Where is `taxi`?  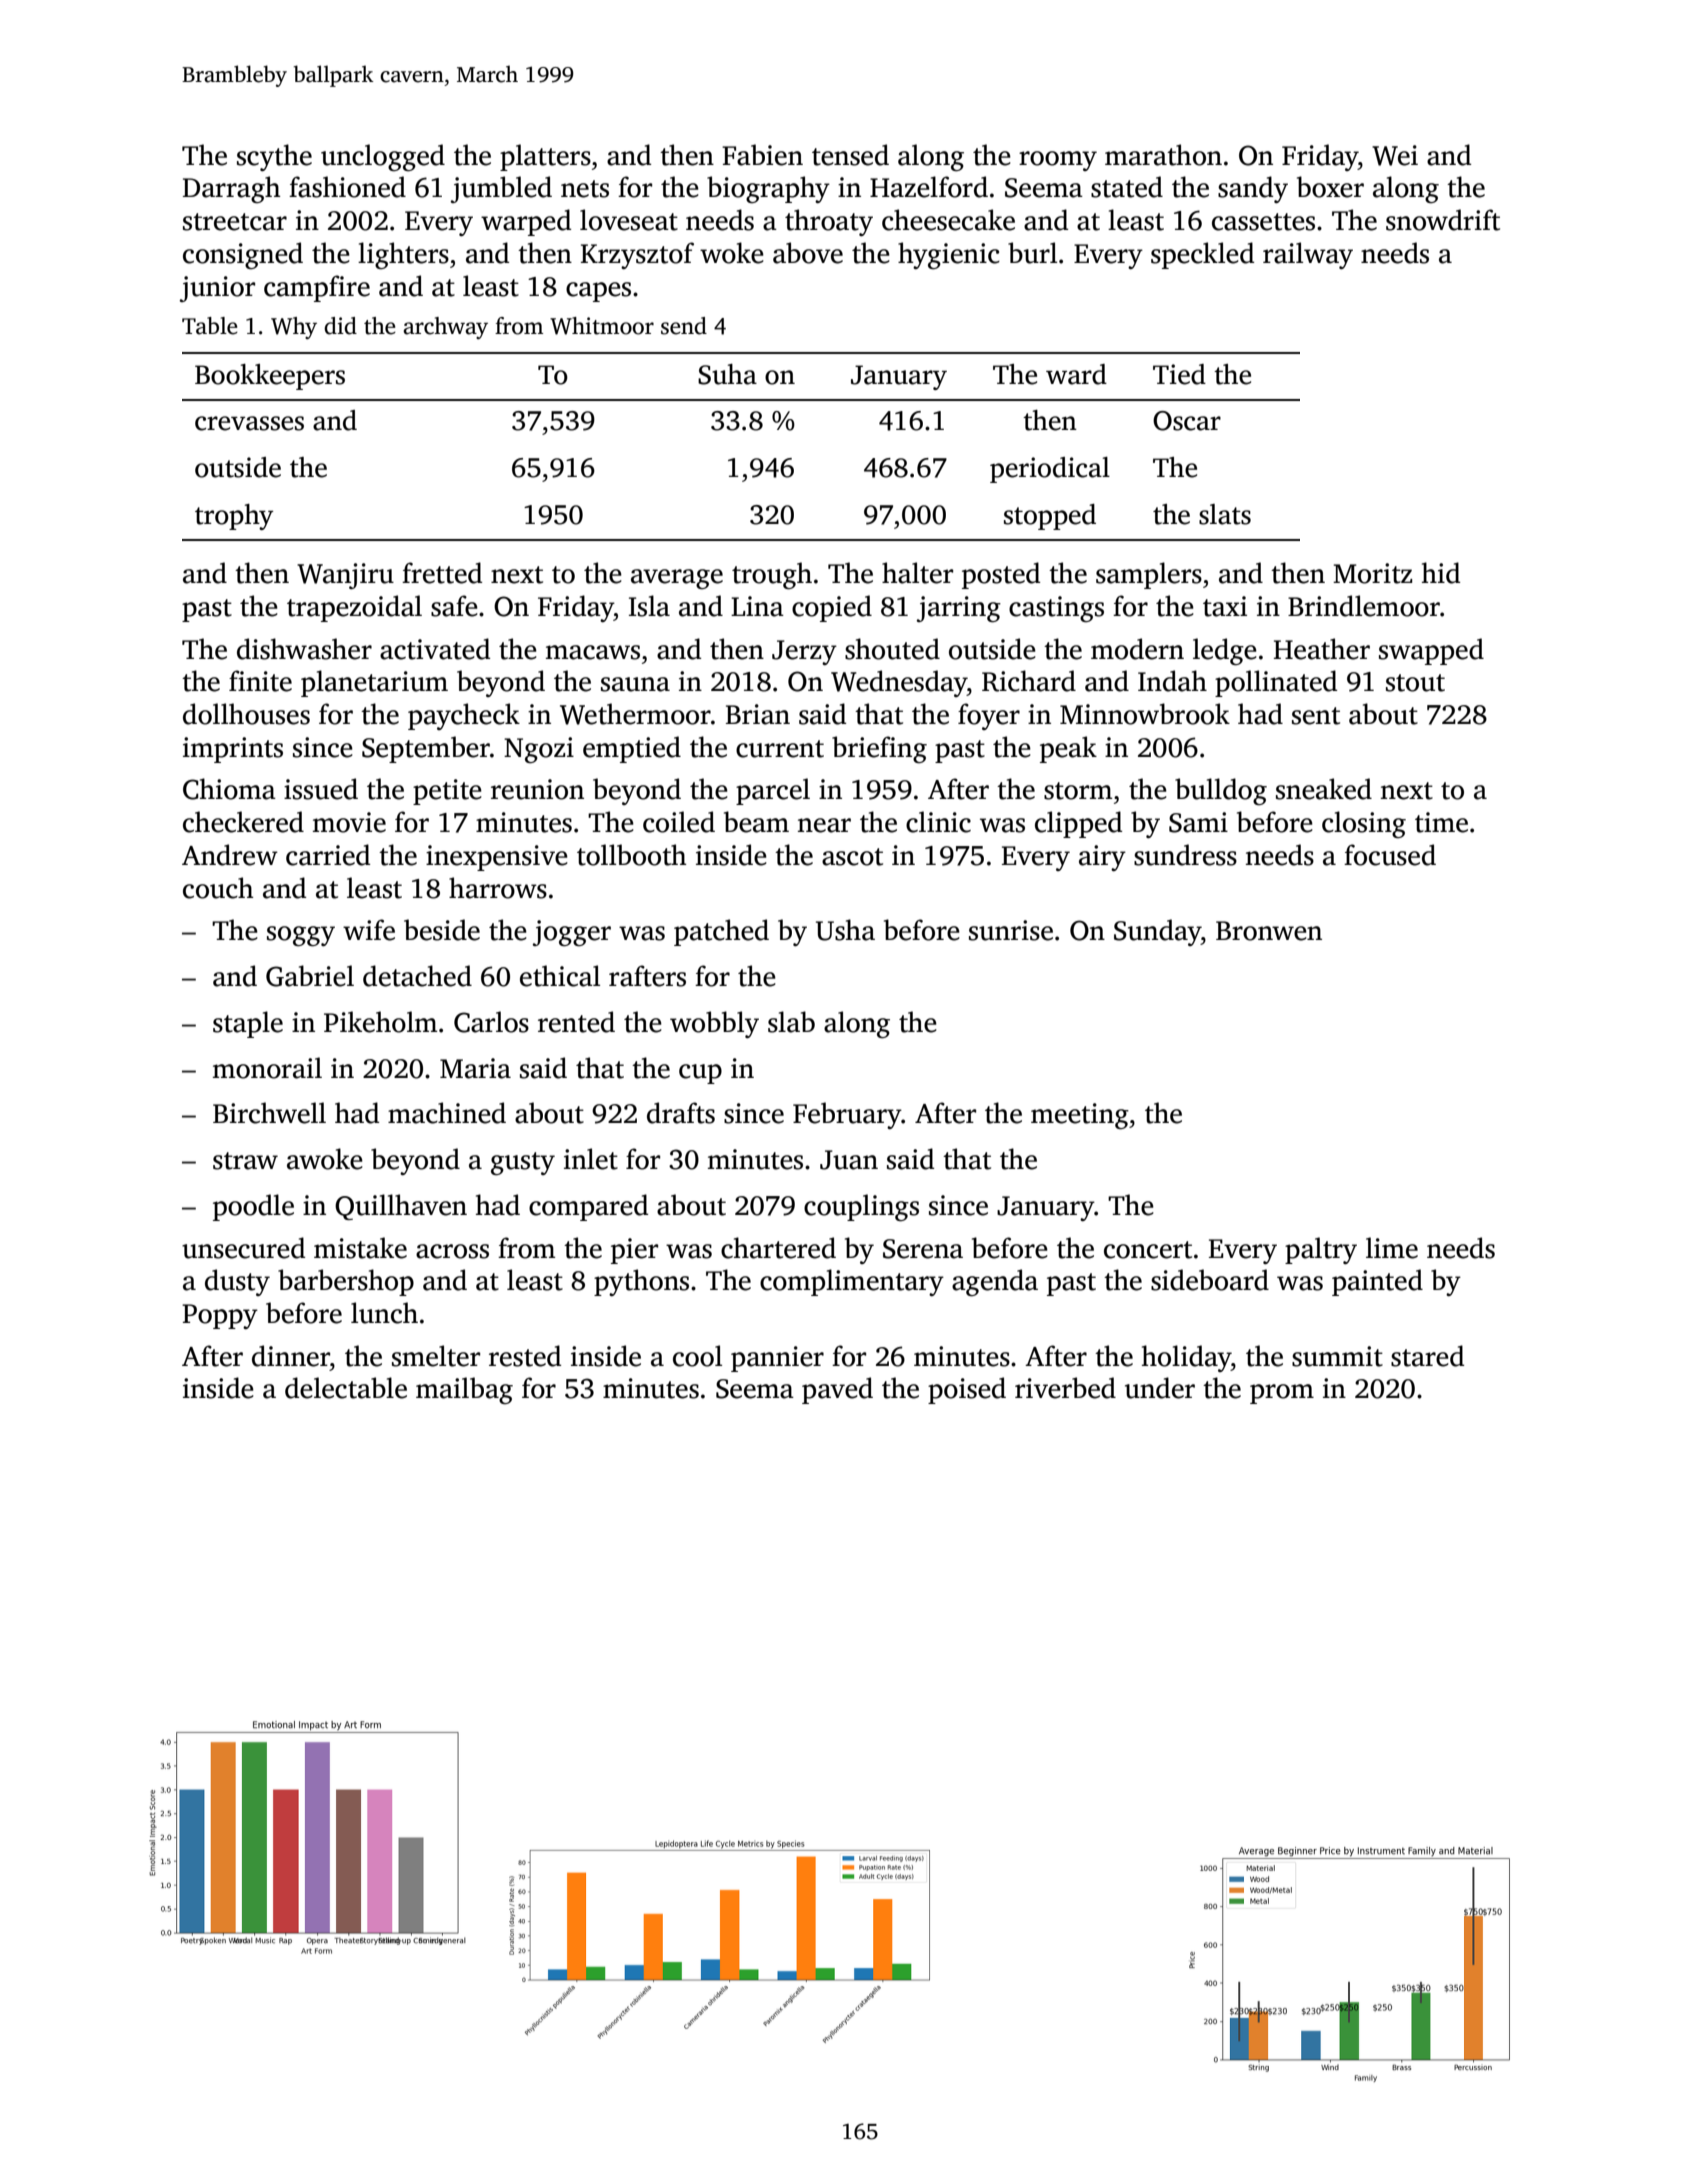 taxi is located at coordinates (1225, 606).
